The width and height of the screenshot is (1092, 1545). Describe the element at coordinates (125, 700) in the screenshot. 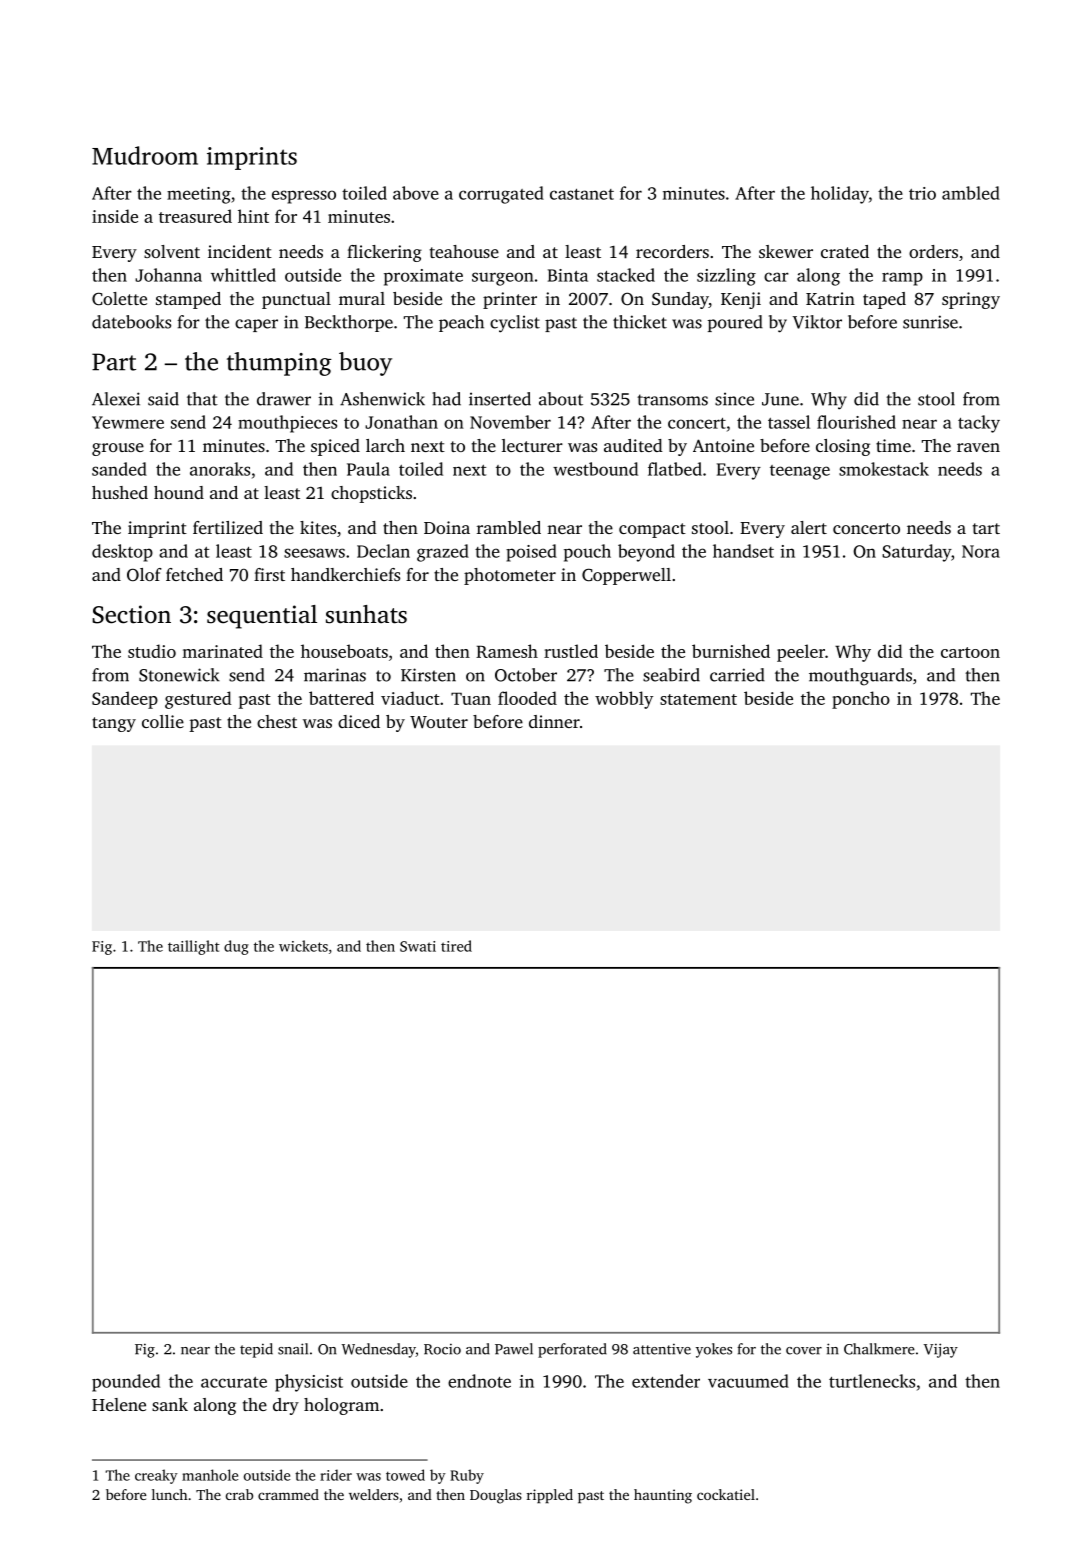

I see `Sandeep` at that location.
